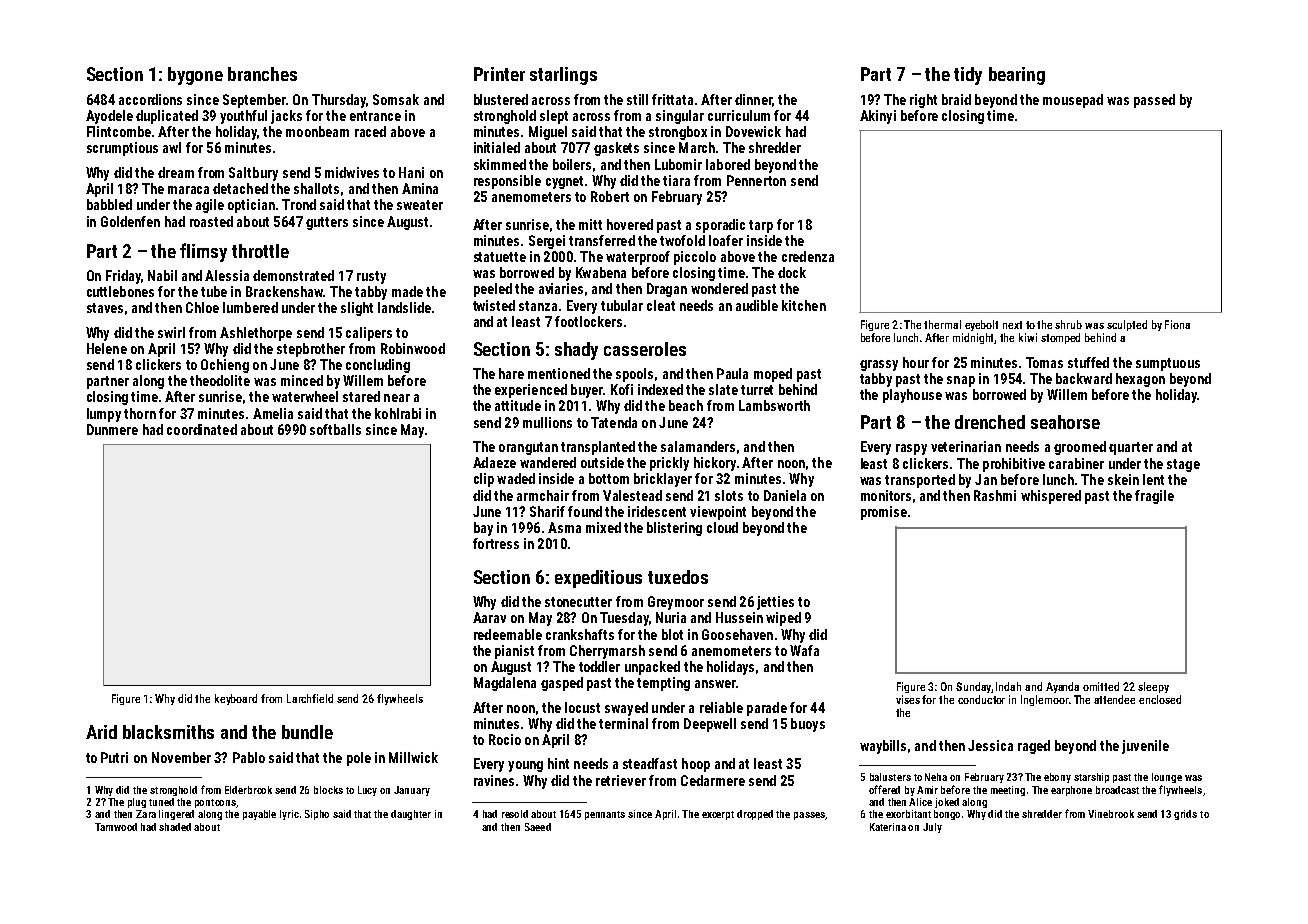  I want to click on concluding, so click(378, 366).
